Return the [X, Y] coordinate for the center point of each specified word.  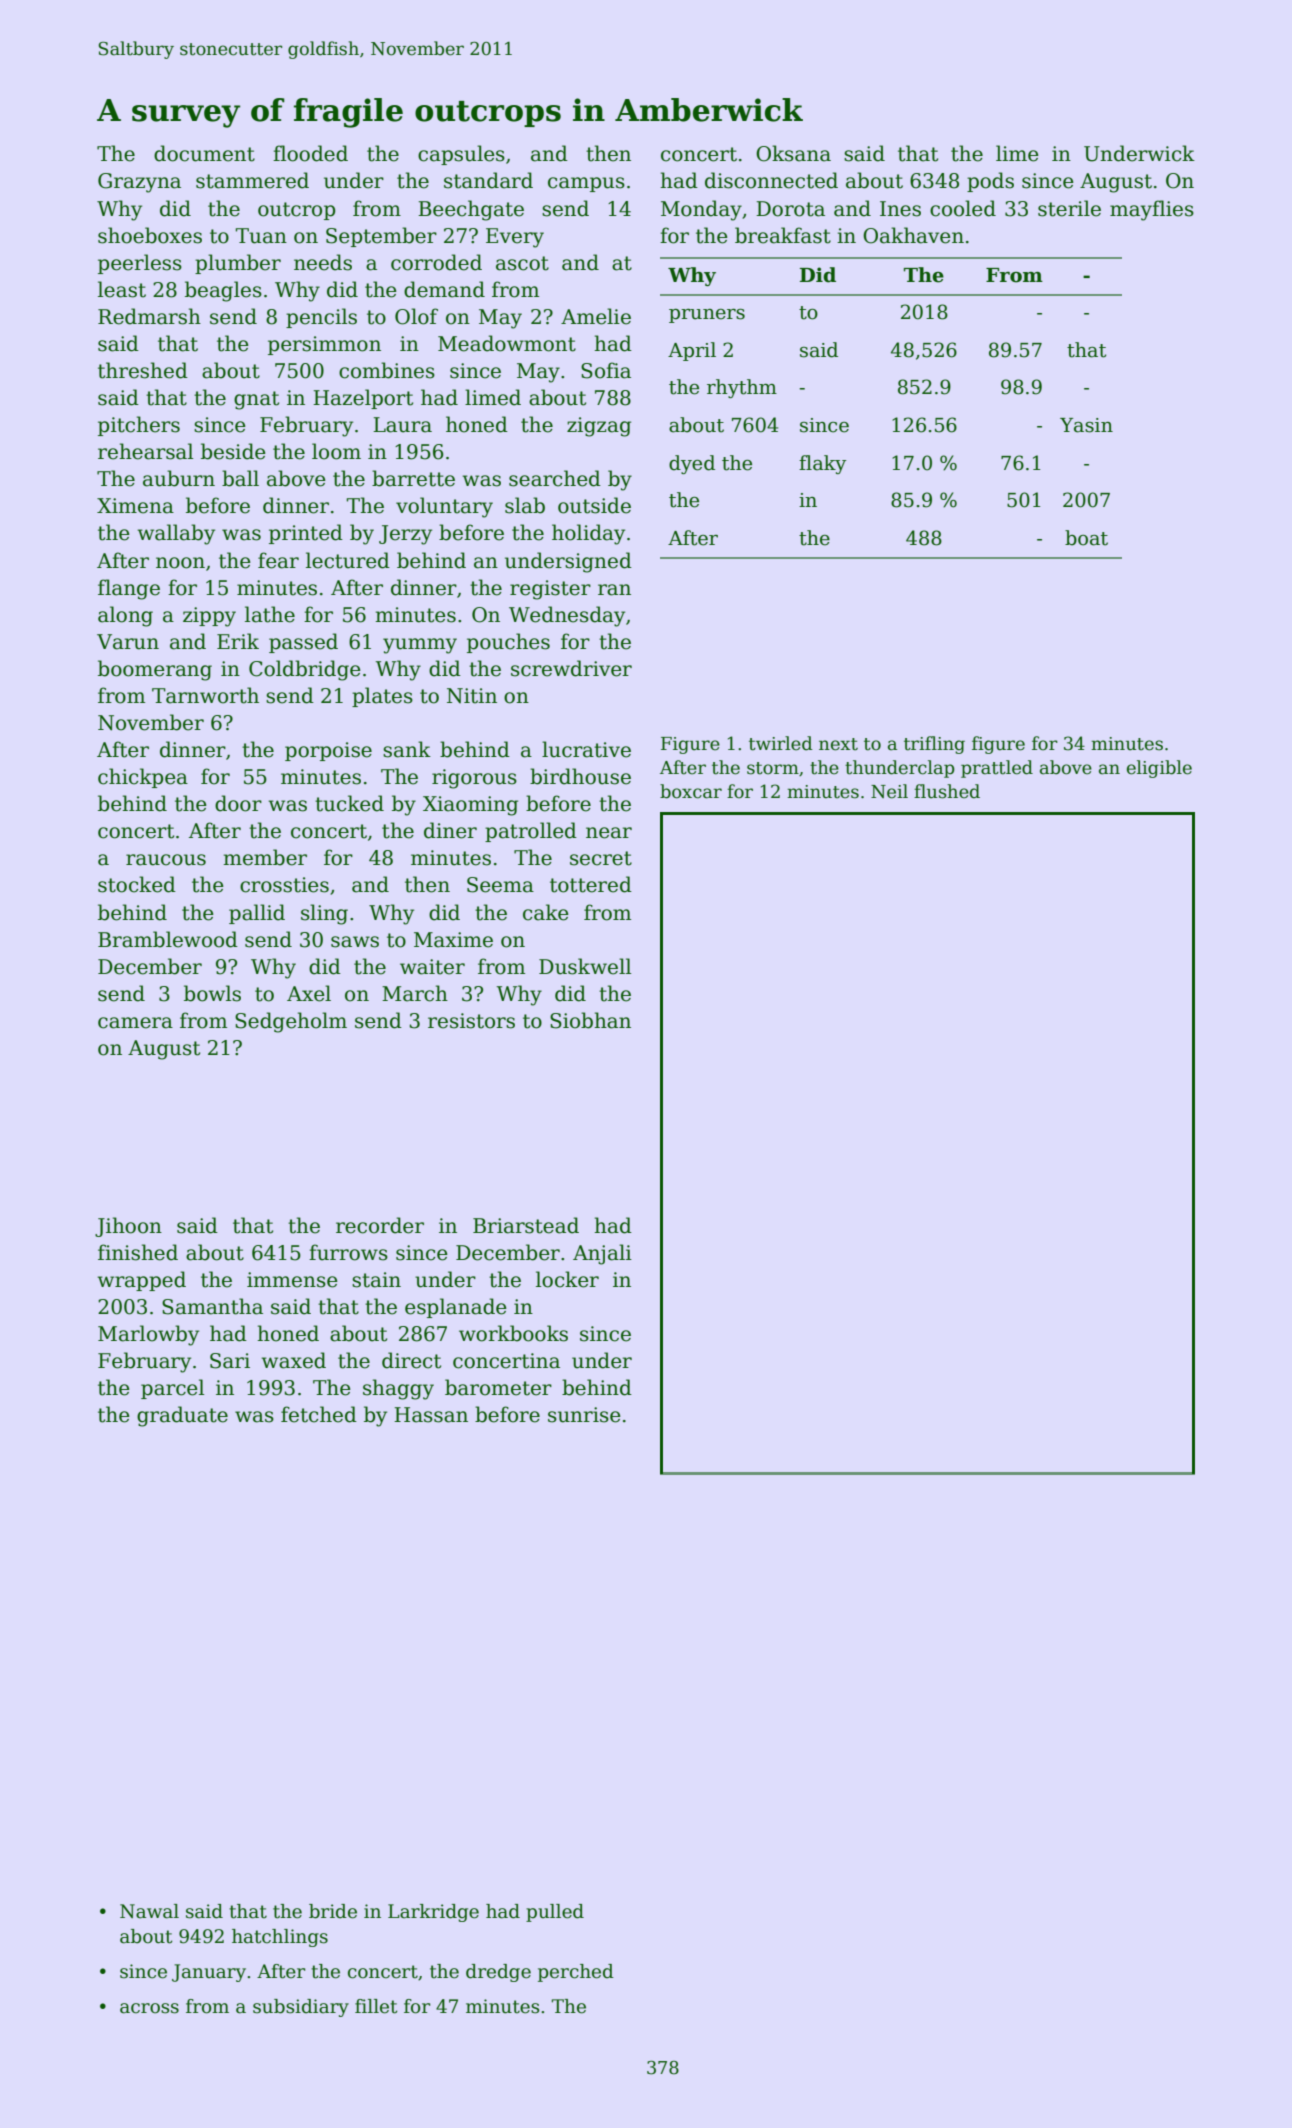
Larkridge [433, 1913]
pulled [555, 1913]
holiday [588, 534]
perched [576, 1973]
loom [336, 451]
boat [1086, 538]
